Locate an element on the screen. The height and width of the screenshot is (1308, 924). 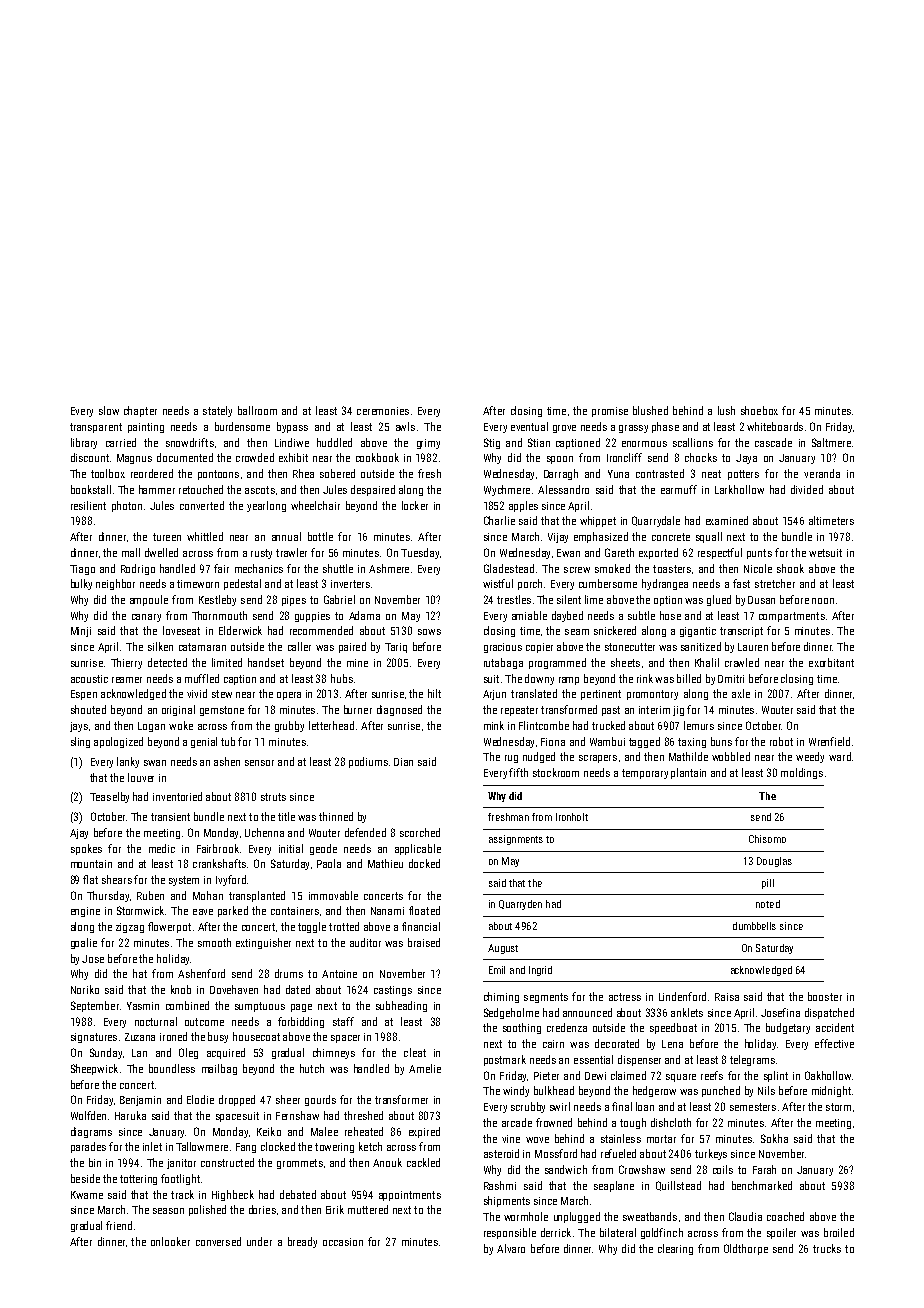
medic is located at coordinates (162, 848).
